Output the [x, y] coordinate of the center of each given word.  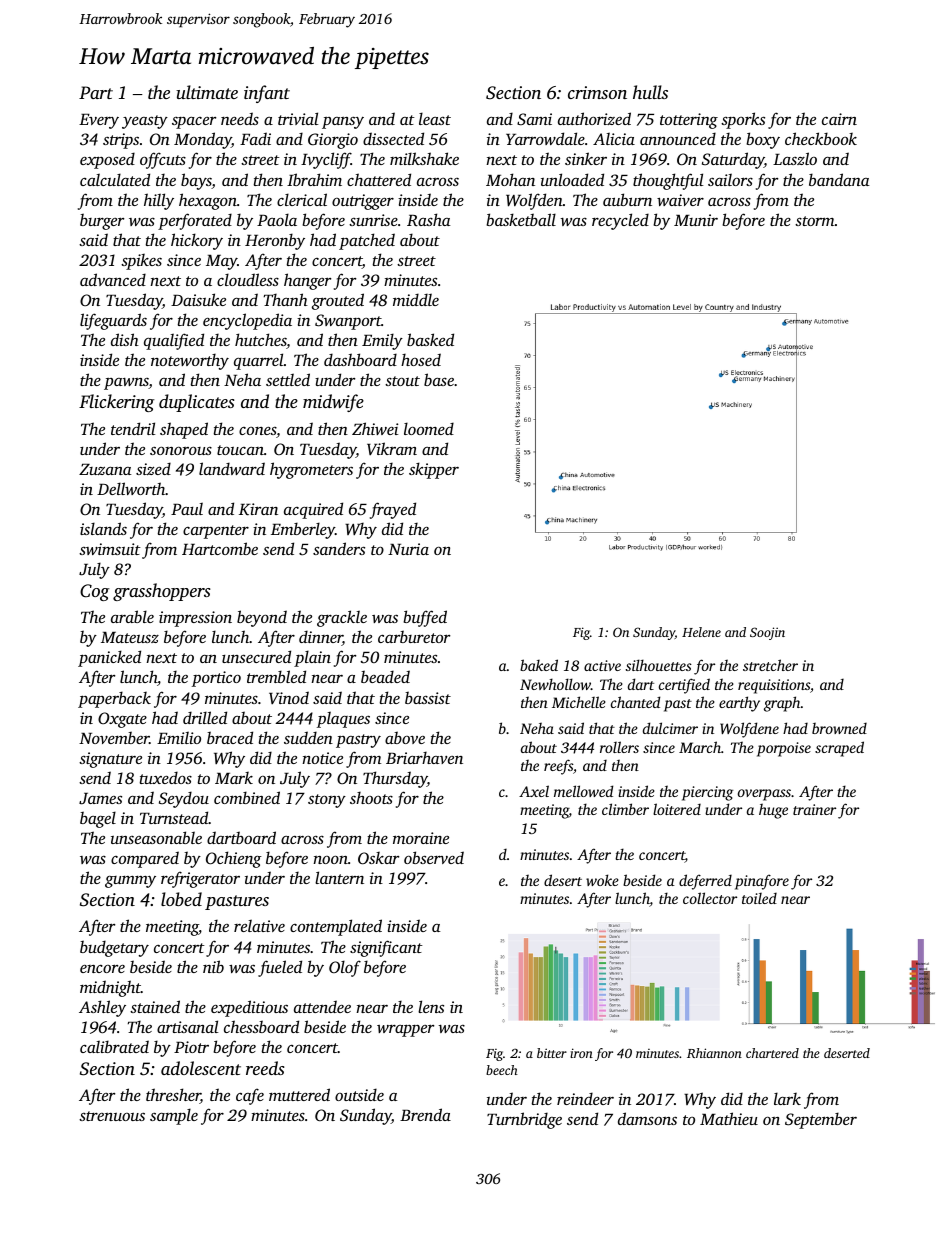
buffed [425, 618]
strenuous [112, 1116]
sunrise [373, 220]
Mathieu [729, 1118]
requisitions [774, 686]
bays [196, 181]
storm [815, 221]
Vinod [289, 697]
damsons [647, 1118]
